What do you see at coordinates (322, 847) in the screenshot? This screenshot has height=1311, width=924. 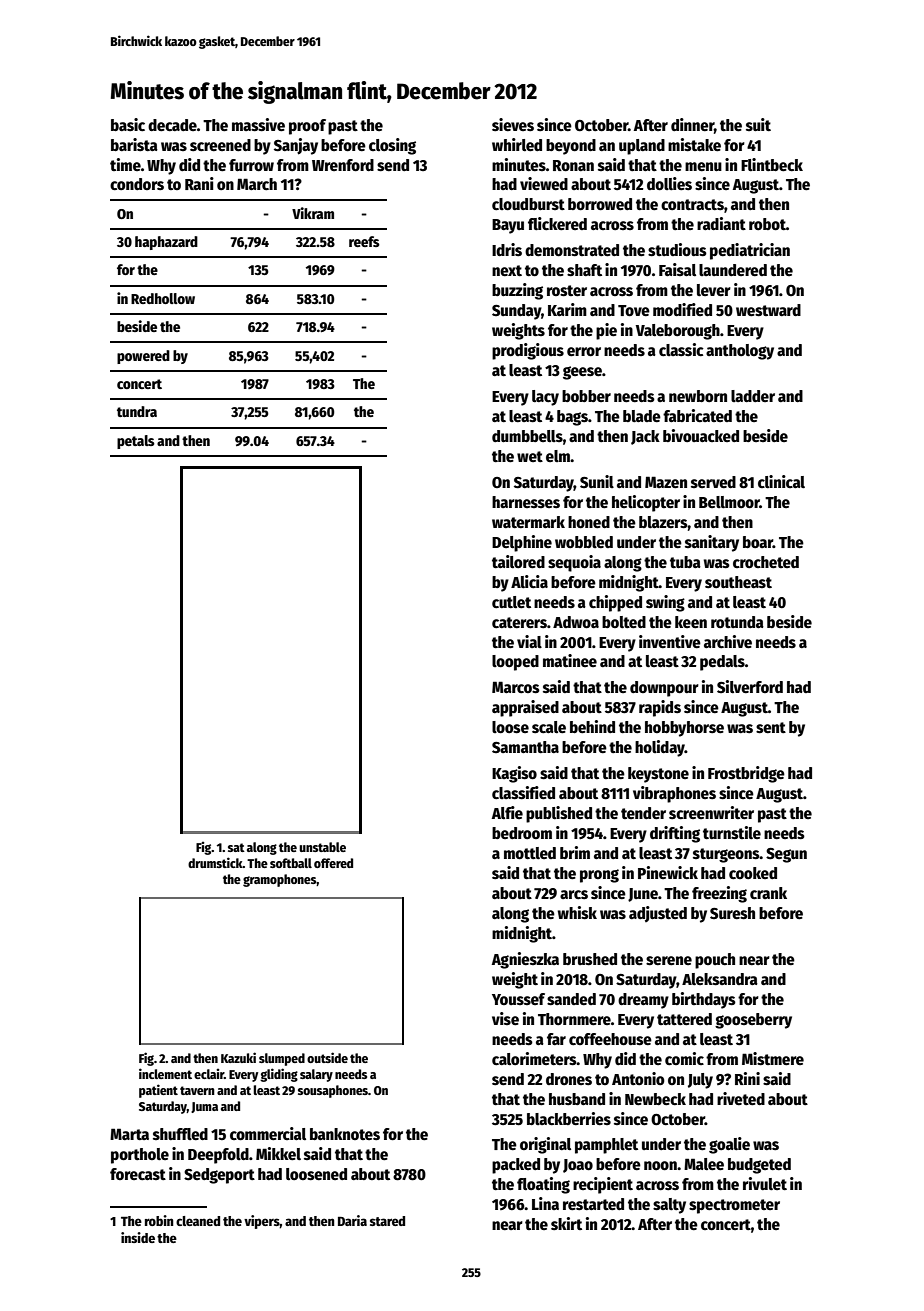 I see `unstable` at bounding box center [322, 847].
